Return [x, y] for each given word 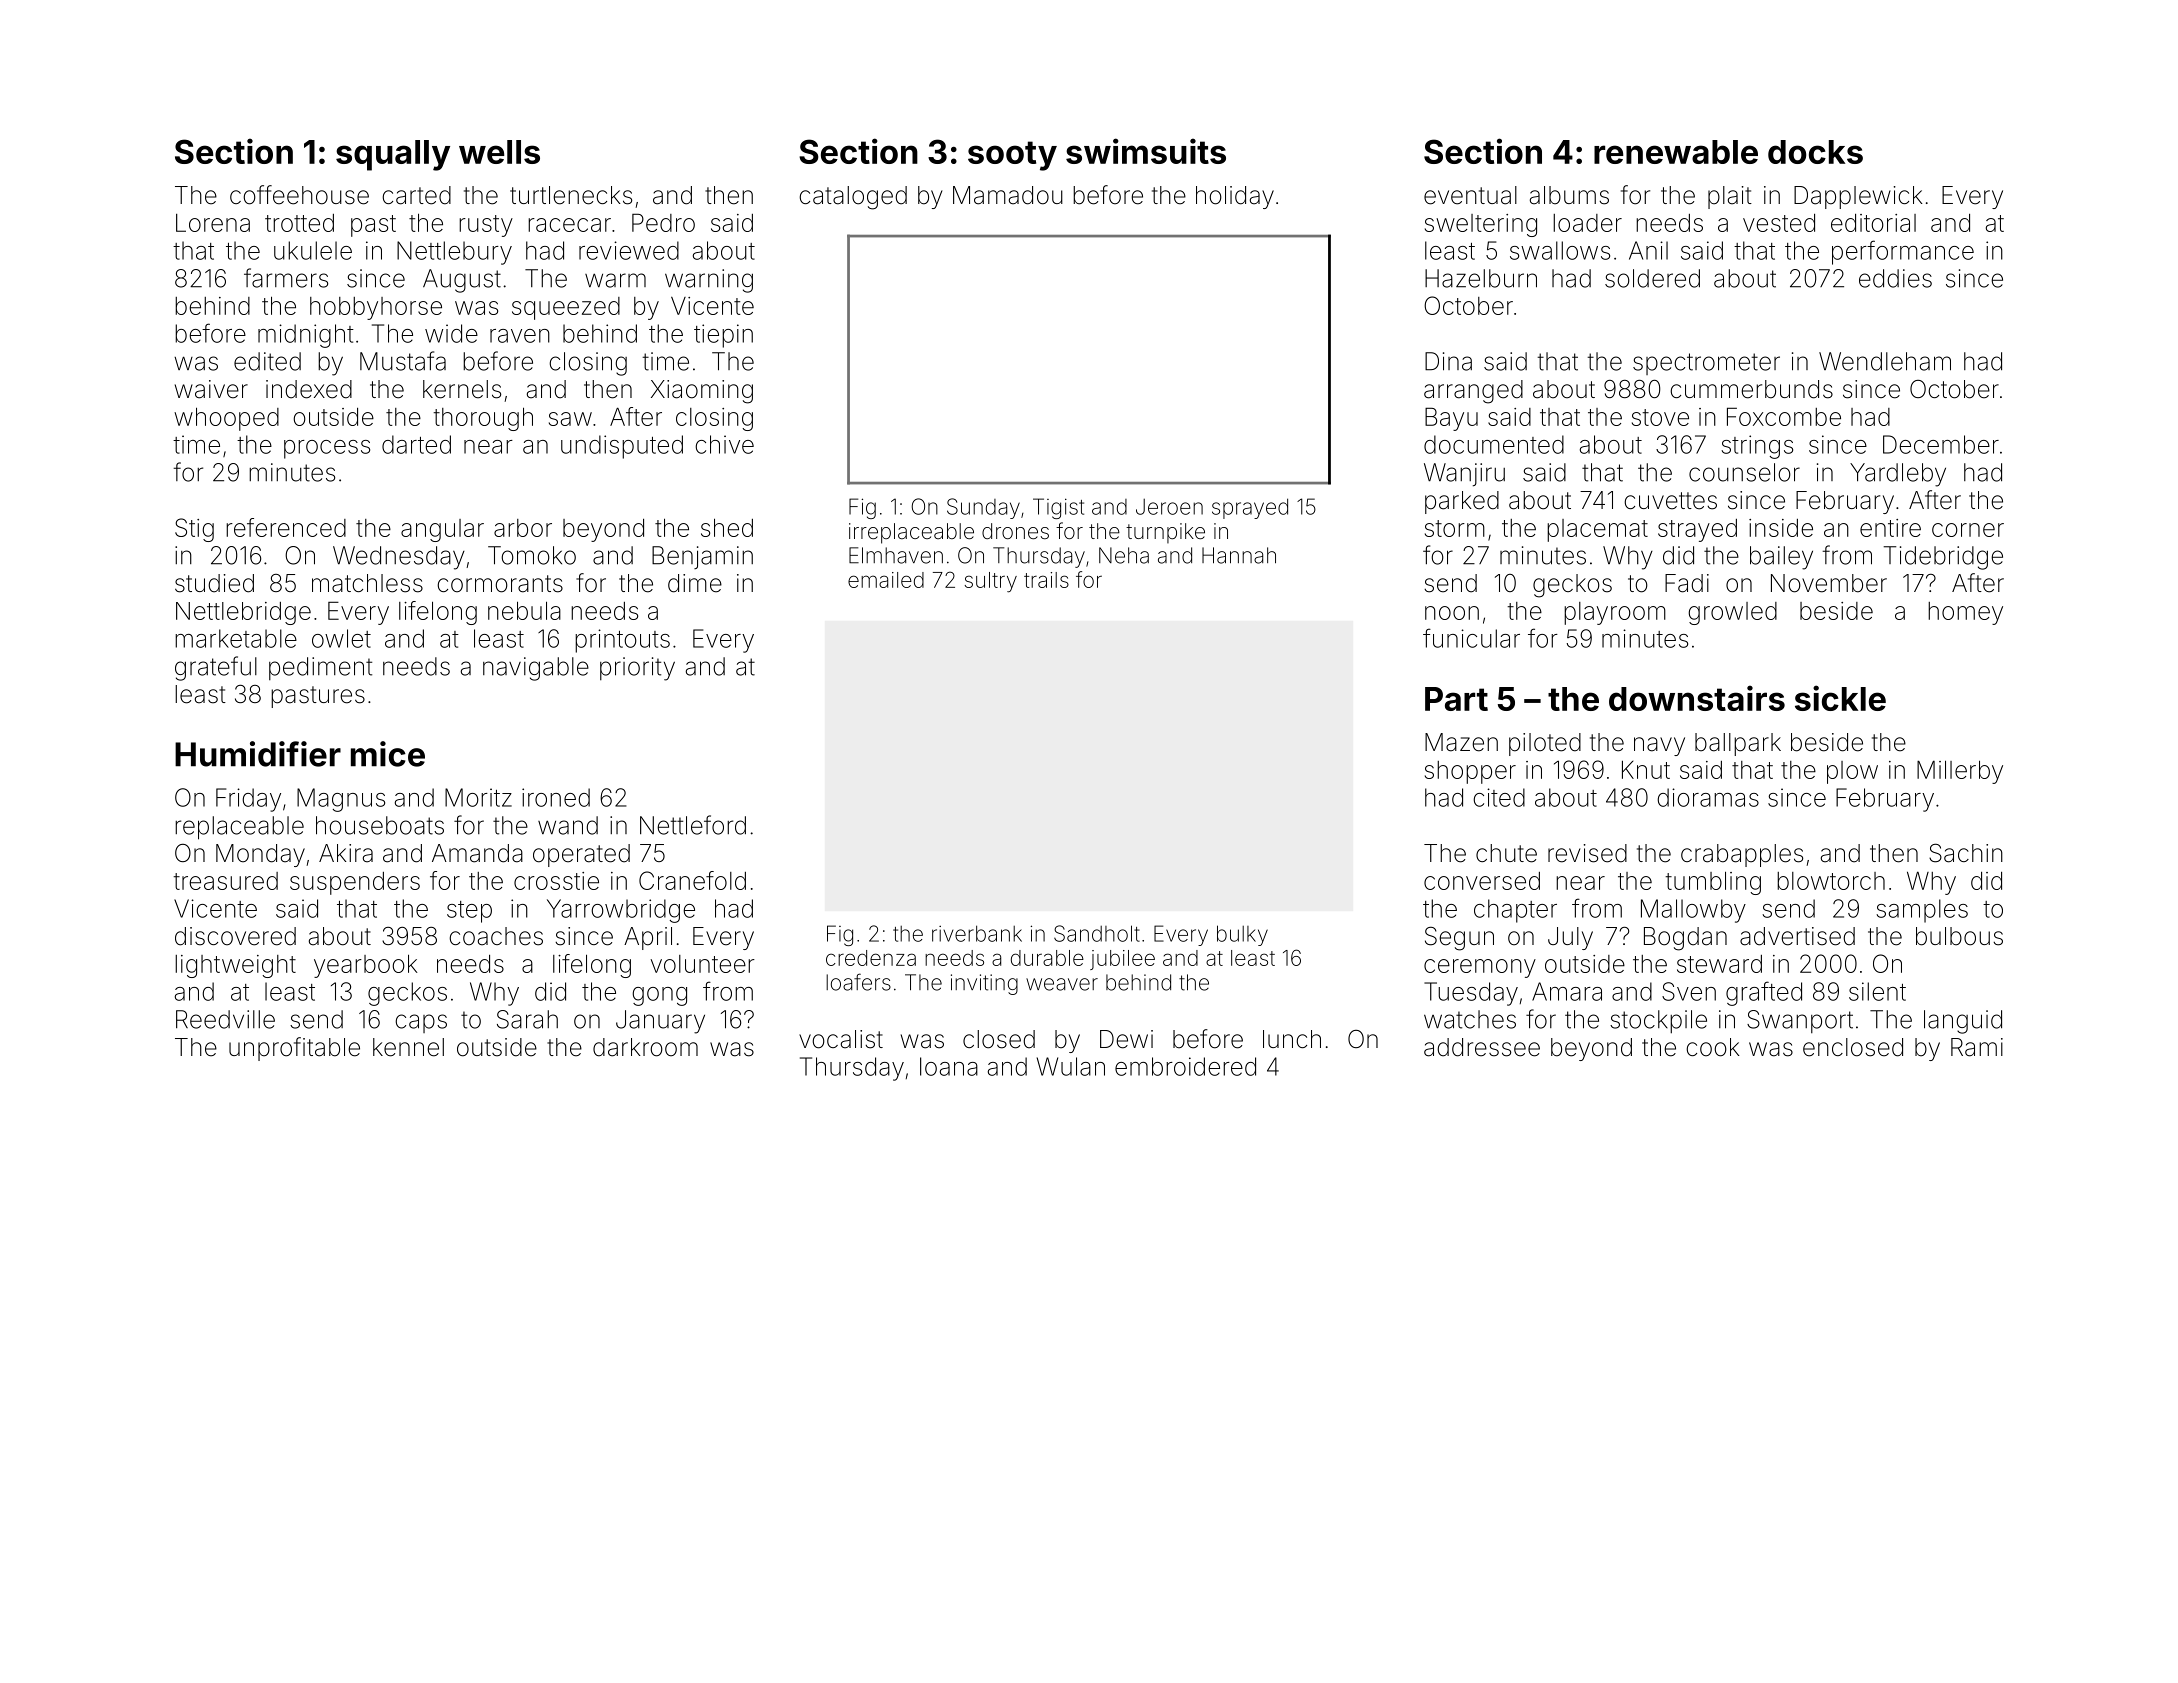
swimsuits [1146, 151]
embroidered [1185, 1066]
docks [1815, 152]
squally [393, 155]
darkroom [645, 1047]
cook [1713, 1047]
